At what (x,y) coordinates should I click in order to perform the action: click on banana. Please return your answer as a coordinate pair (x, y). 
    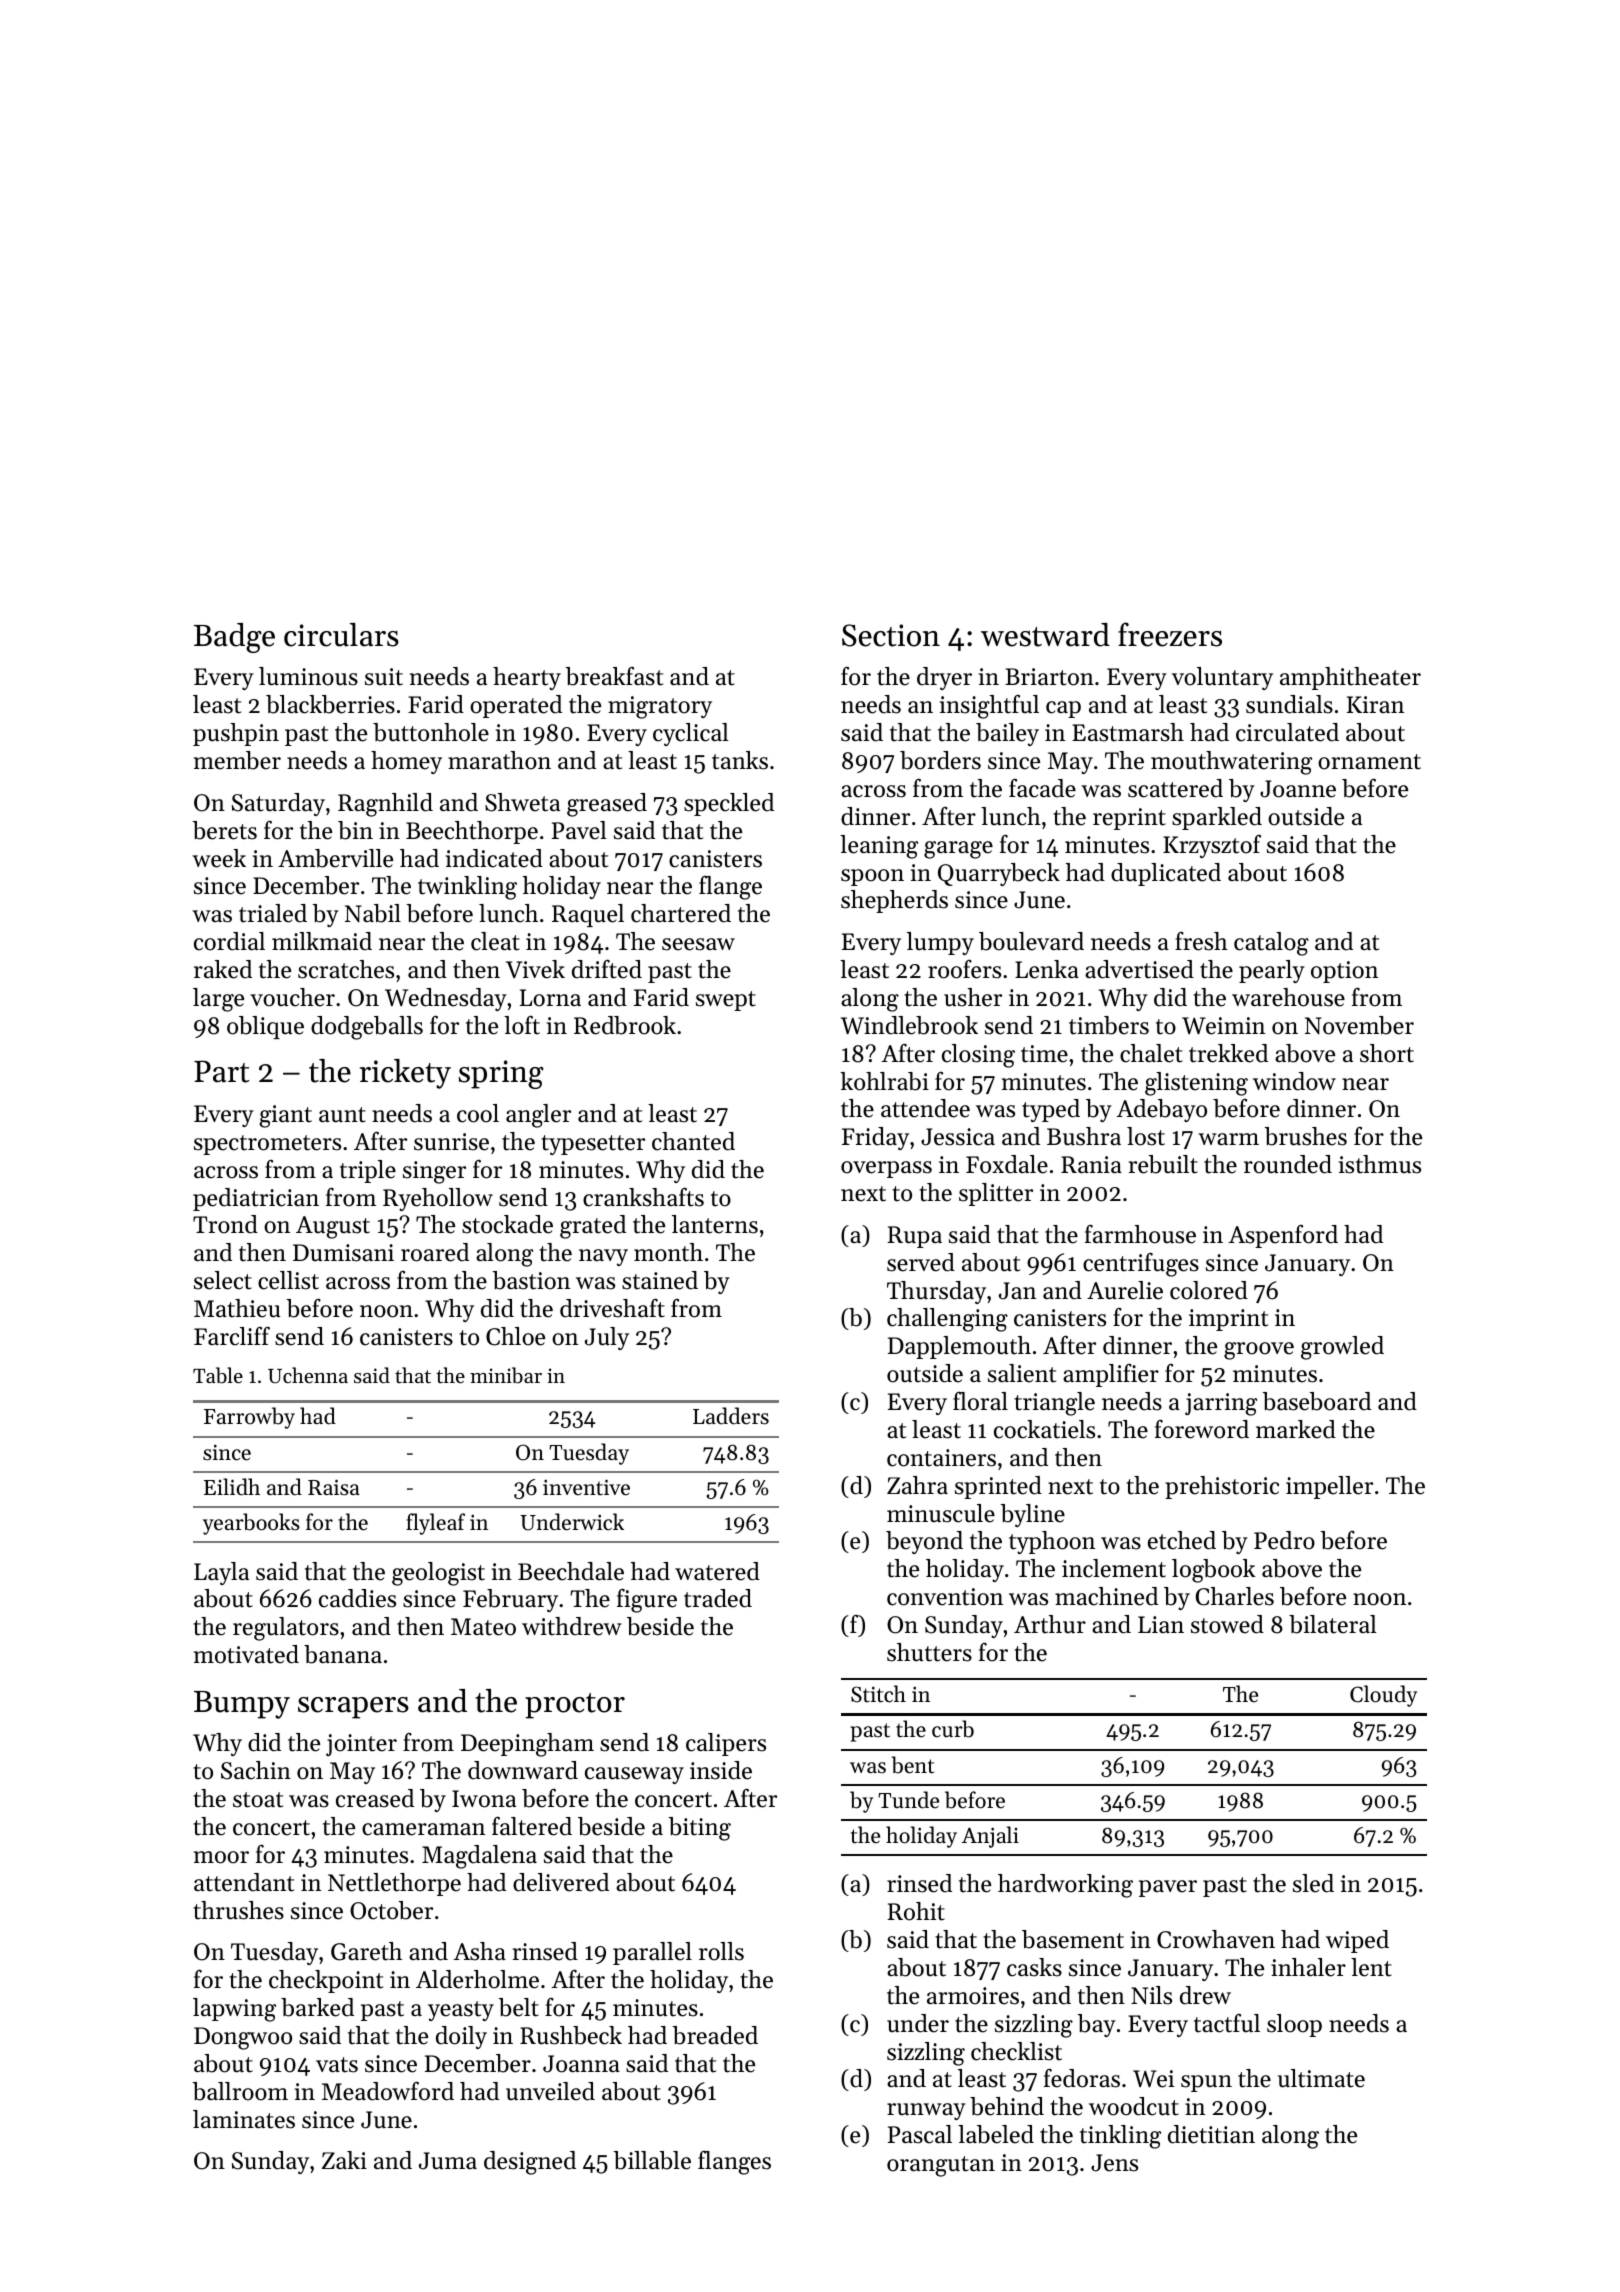
    Looking at the image, I should click on (343, 1654).
